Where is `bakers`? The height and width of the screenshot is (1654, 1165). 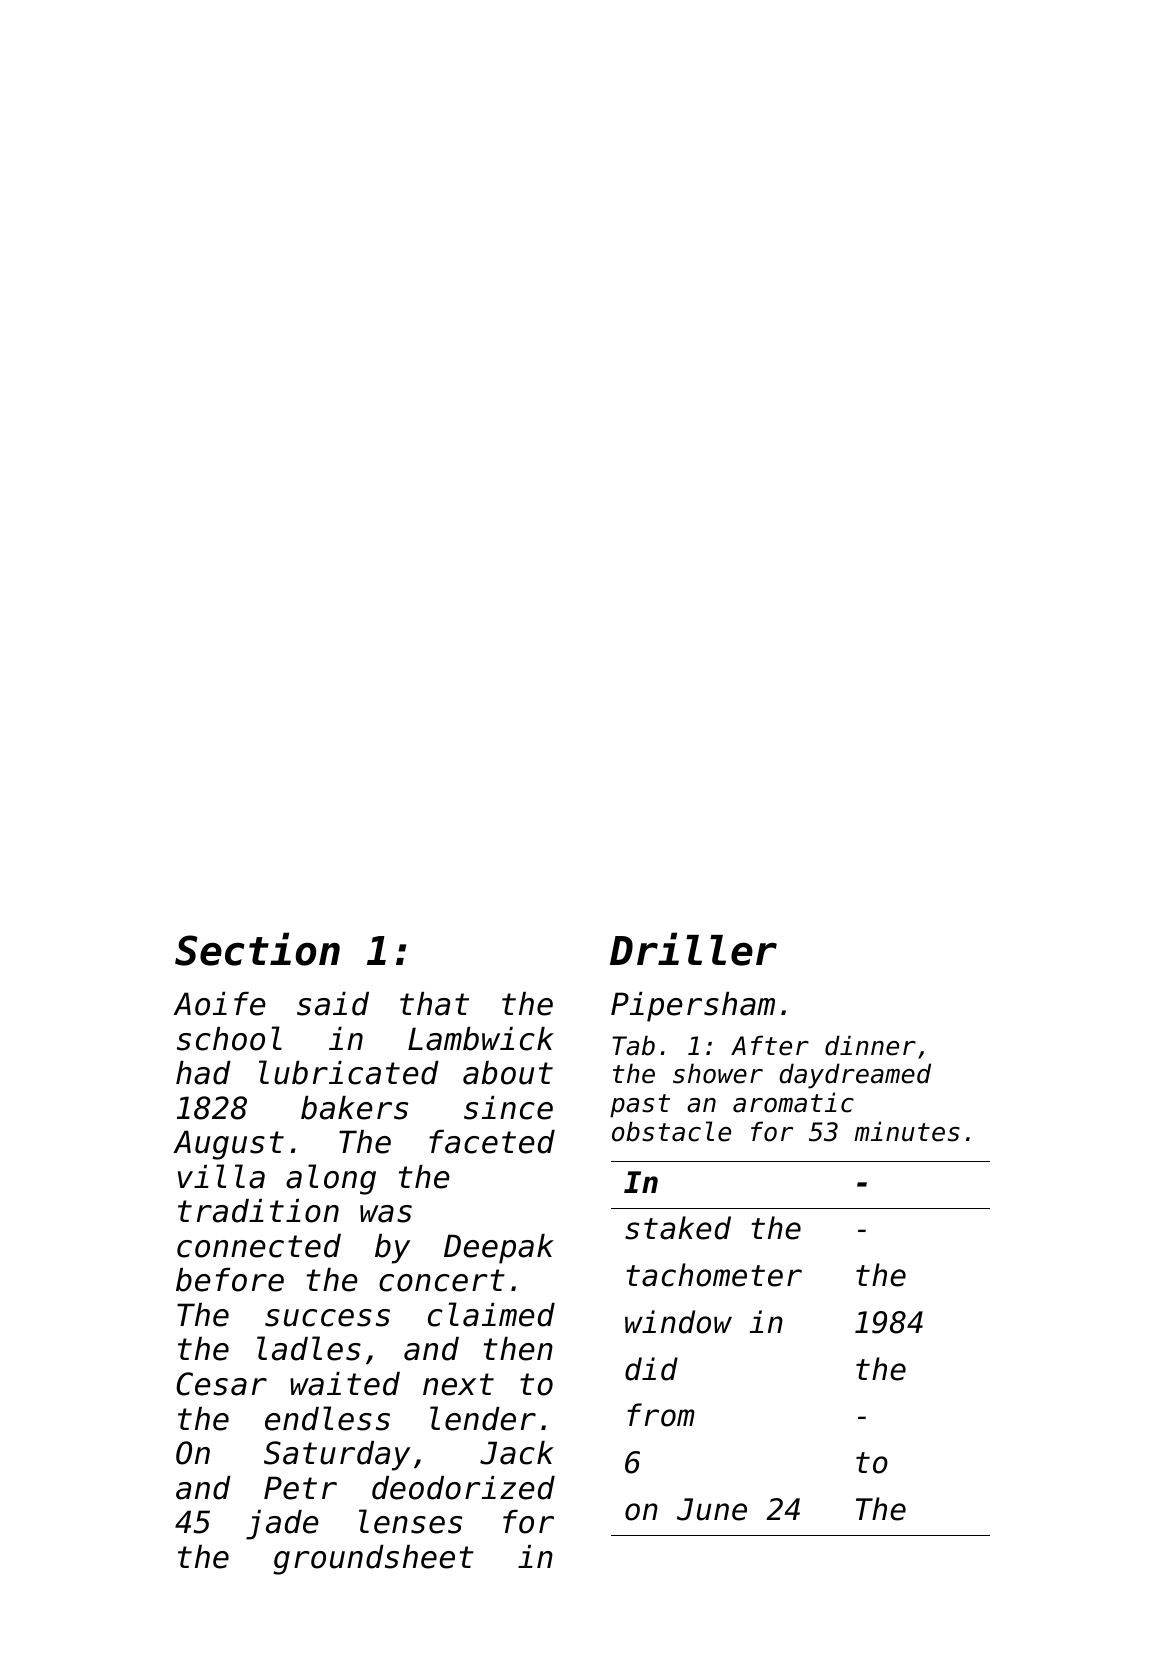 bakers is located at coordinates (354, 1108).
